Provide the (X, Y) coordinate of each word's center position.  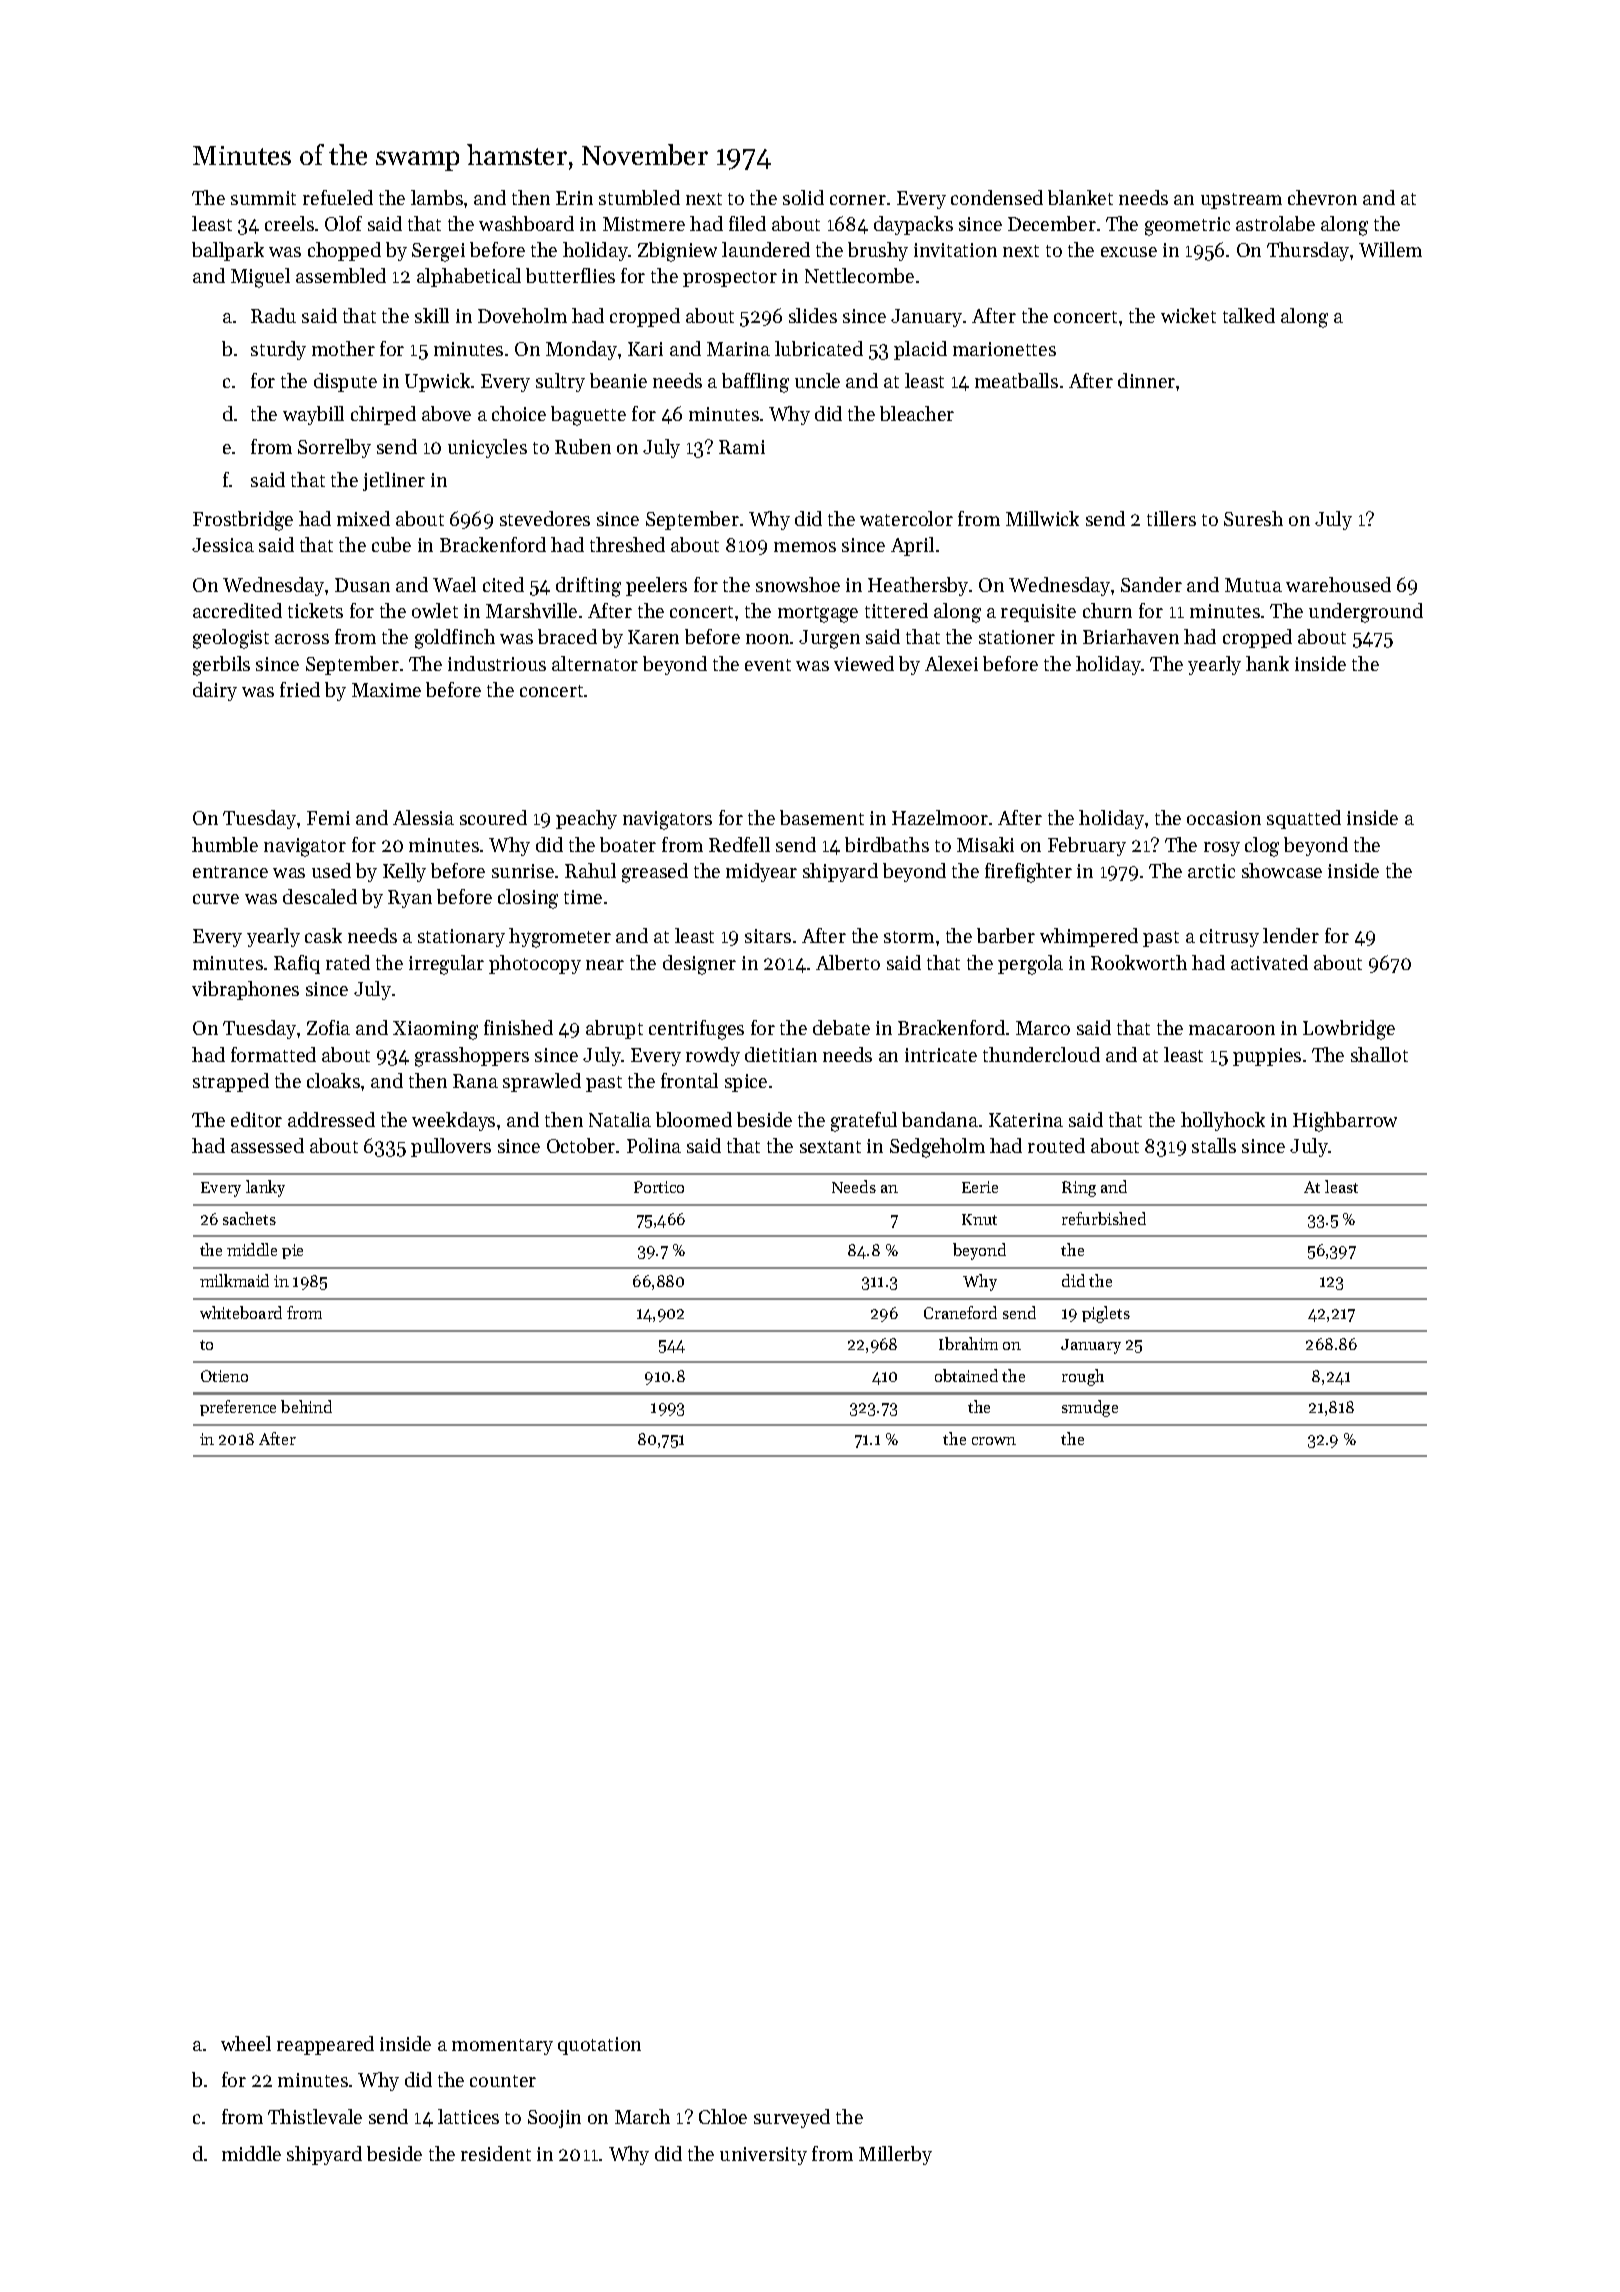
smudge (1090, 1408)
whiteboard (241, 1312)
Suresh (1253, 518)
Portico (659, 1187)
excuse (1129, 252)
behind (306, 1406)
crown (994, 1441)
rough (1083, 1377)
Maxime (386, 690)
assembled (341, 275)
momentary (502, 2047)
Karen (653, 637)
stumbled (639, 197)
